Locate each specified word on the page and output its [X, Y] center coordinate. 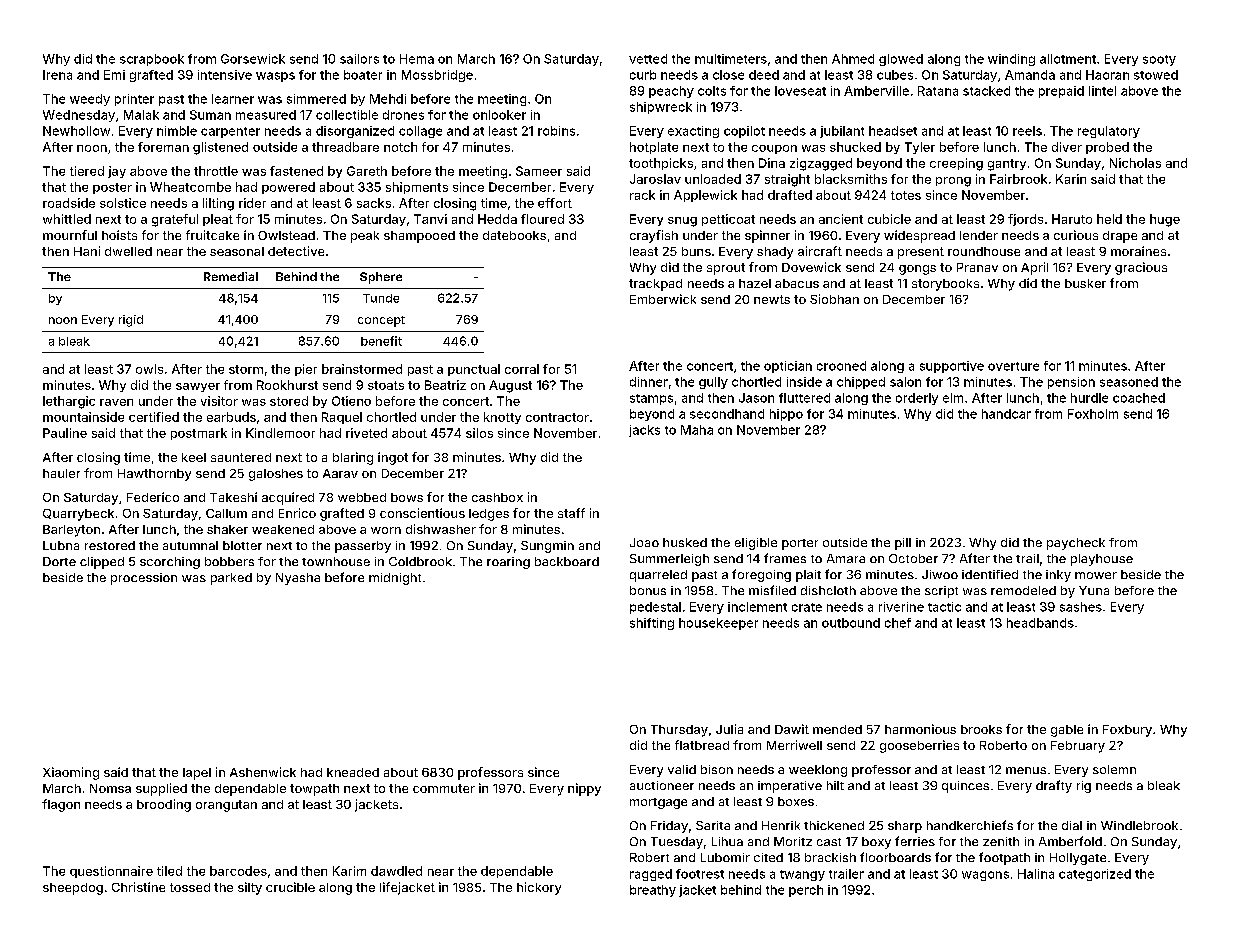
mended [837, 729]
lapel [197, 774]
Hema [417, 59]
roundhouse [984, 251]
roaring [508, 563]
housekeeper [718, 624]
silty [250, 888]
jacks [644, 431]
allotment [1068, 59]
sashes [1081, 607]
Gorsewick [253, 59]
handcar [1006, 414]
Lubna [61, 545]
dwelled [128, 251]
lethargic [69, 402]
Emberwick [663, 299]
